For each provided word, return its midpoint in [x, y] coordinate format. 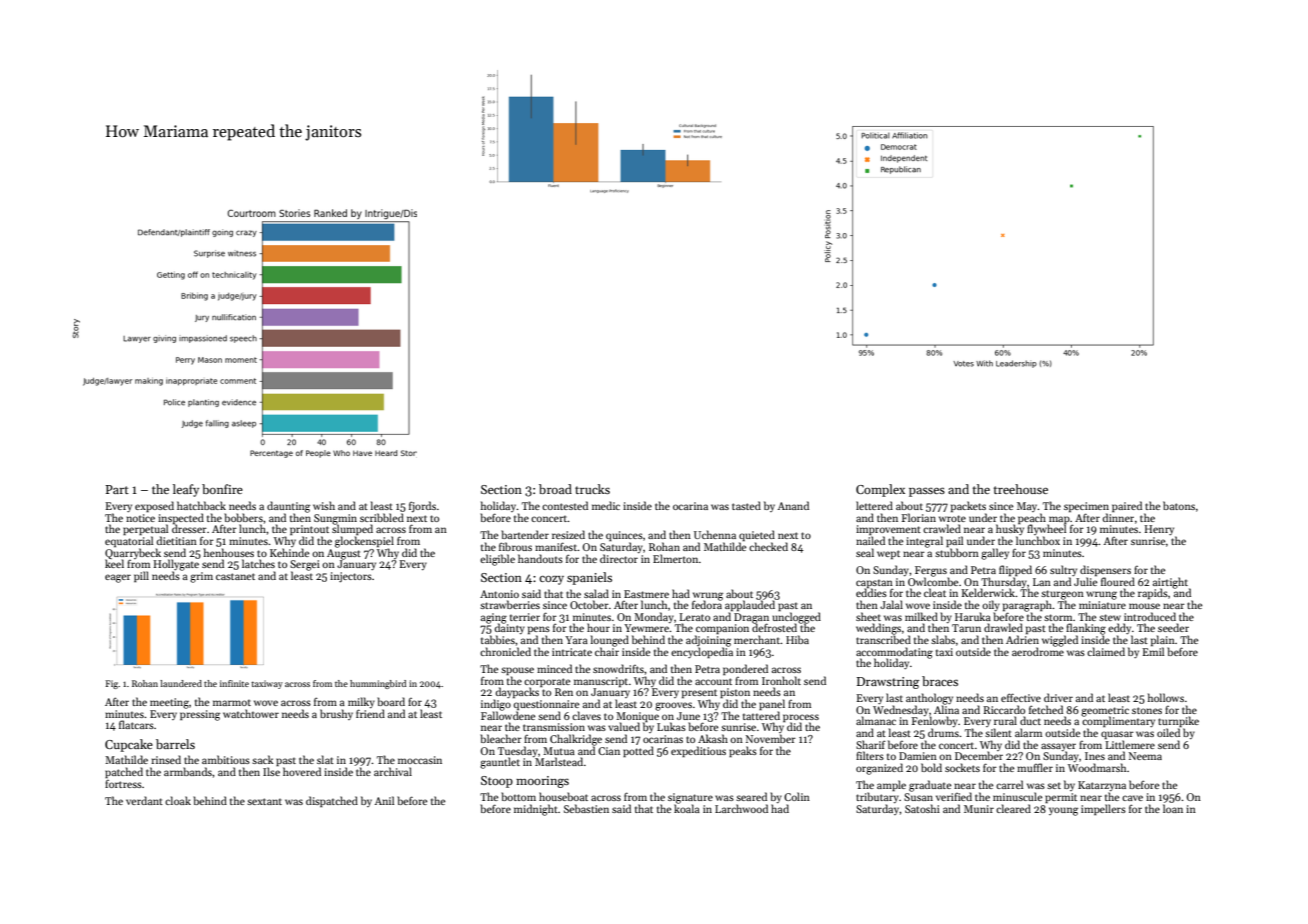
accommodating [894, 652]
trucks [592, 489]
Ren [564, 692]
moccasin [420, 760]
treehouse [1021, 489]
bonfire [222, 489]
